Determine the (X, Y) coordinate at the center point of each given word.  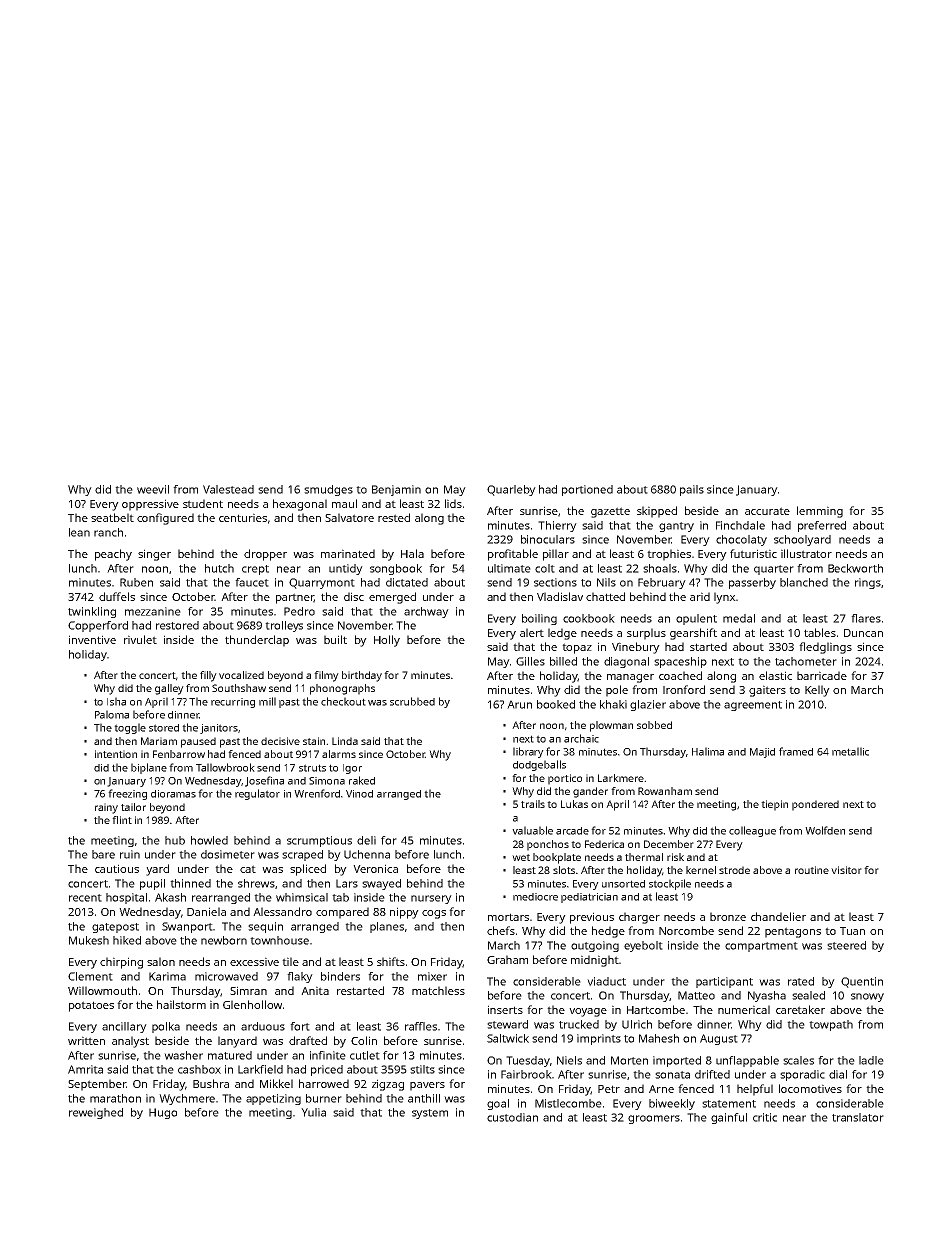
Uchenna (367, 854)
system (430, 1114)
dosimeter (228, 854)
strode (734, 870)
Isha (116, 701)
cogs (434, 914)
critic (765, 1117)
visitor (846, 870)
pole (617, 691)
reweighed (96, 1113)
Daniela (206, 911)
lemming (820, 512)
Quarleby (511, 490)
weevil (153, 489)
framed (796, 751)
